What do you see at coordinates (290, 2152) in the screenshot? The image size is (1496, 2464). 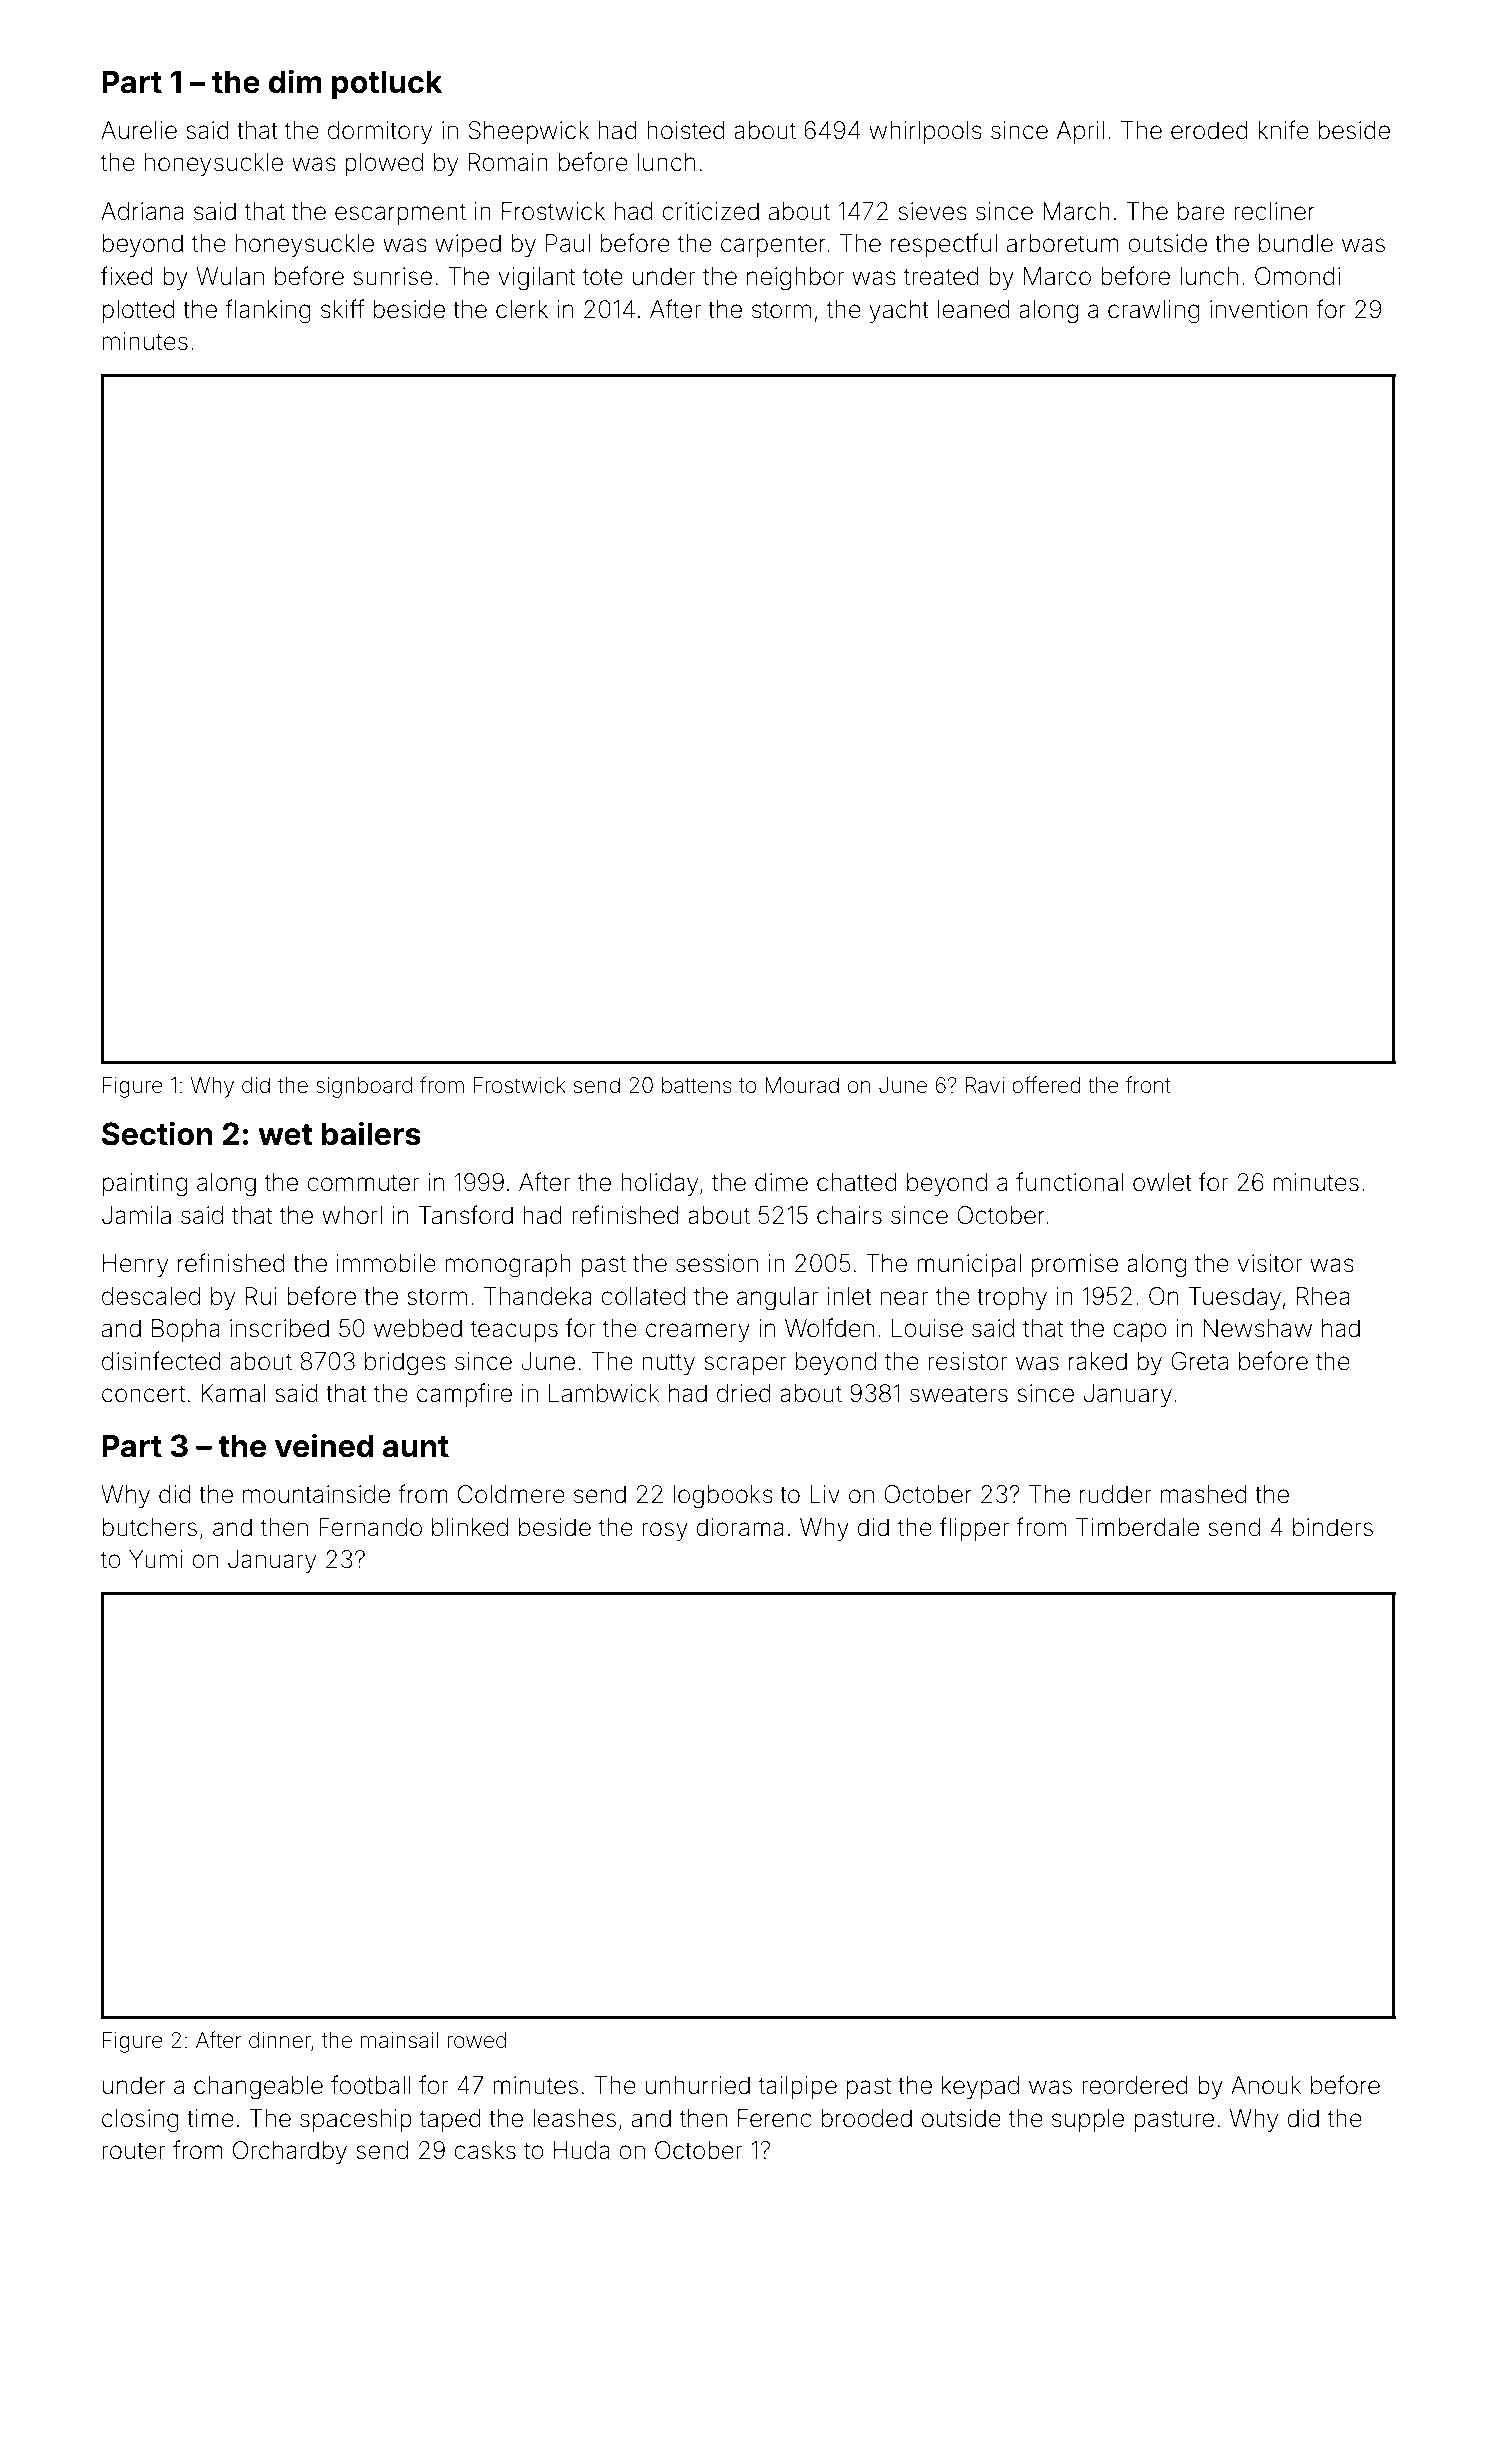 I see `Orchardby` at bounding box center [290, 2152].
